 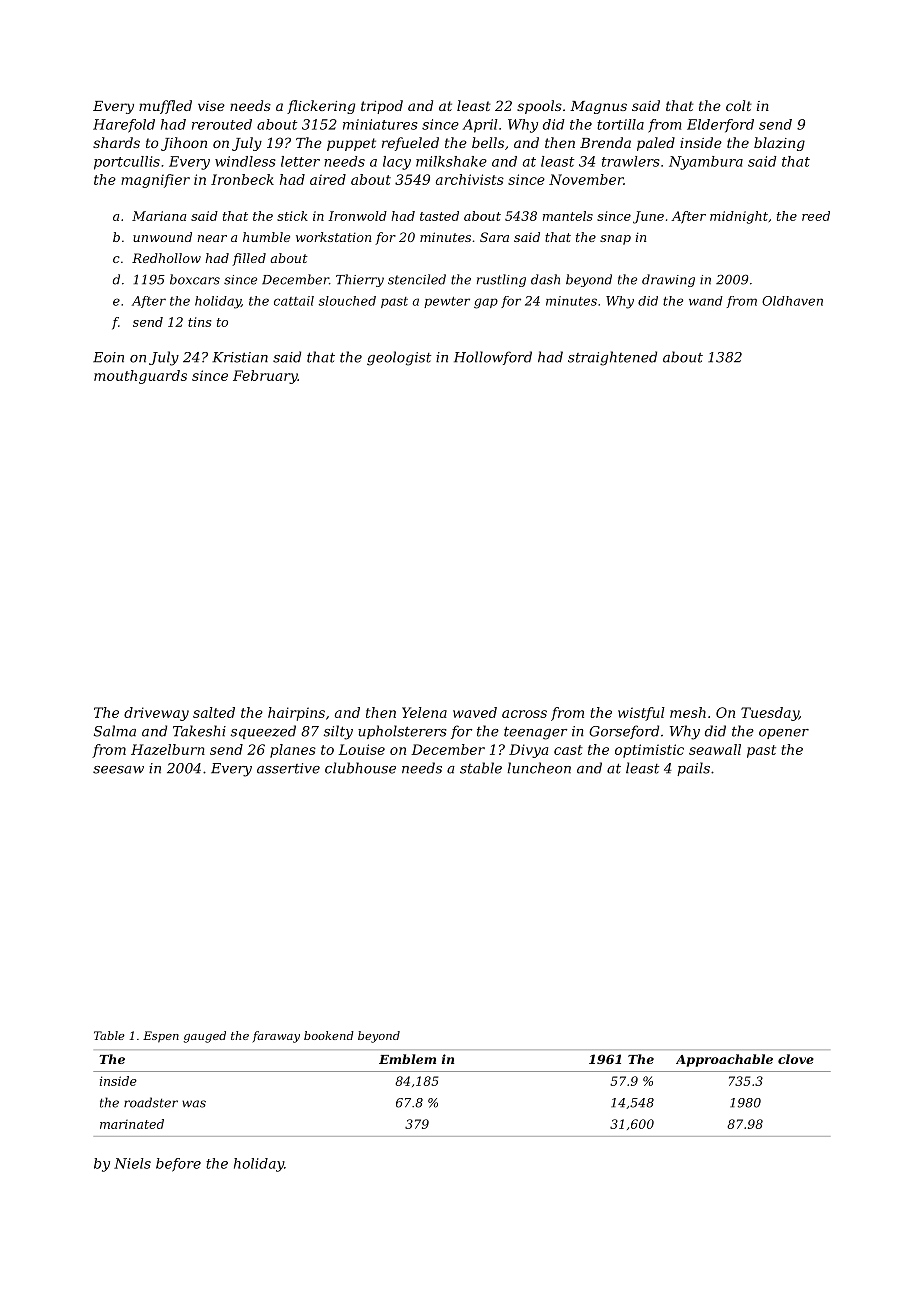 I want to click on geologist, so click(x=399, y=358).
